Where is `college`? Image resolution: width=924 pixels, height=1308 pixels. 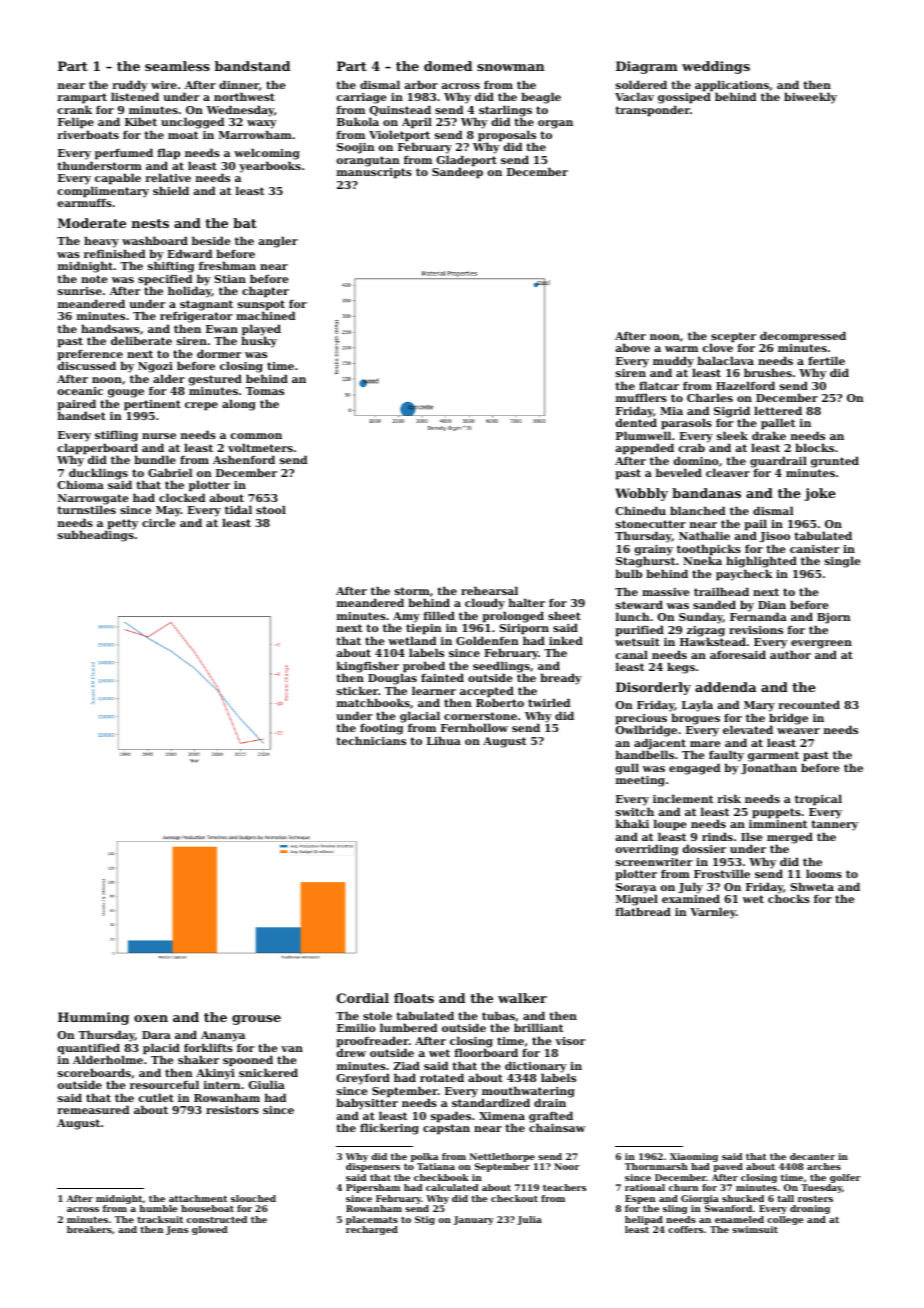 college is located at coordinates (785, 1220).
